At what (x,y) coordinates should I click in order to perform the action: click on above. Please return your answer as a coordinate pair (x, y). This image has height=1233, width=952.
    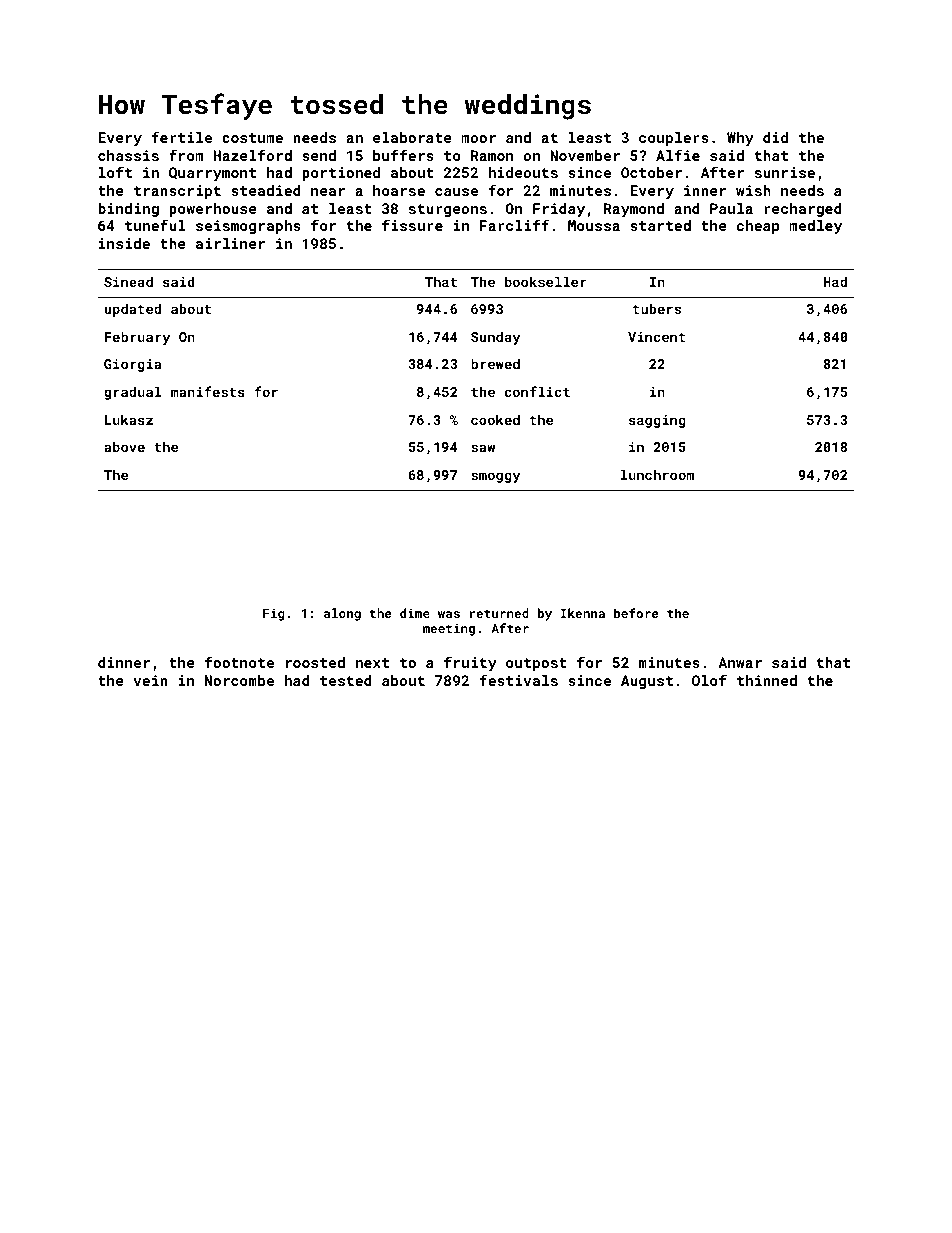
    Looking at the image, I should click on (124, 446).
